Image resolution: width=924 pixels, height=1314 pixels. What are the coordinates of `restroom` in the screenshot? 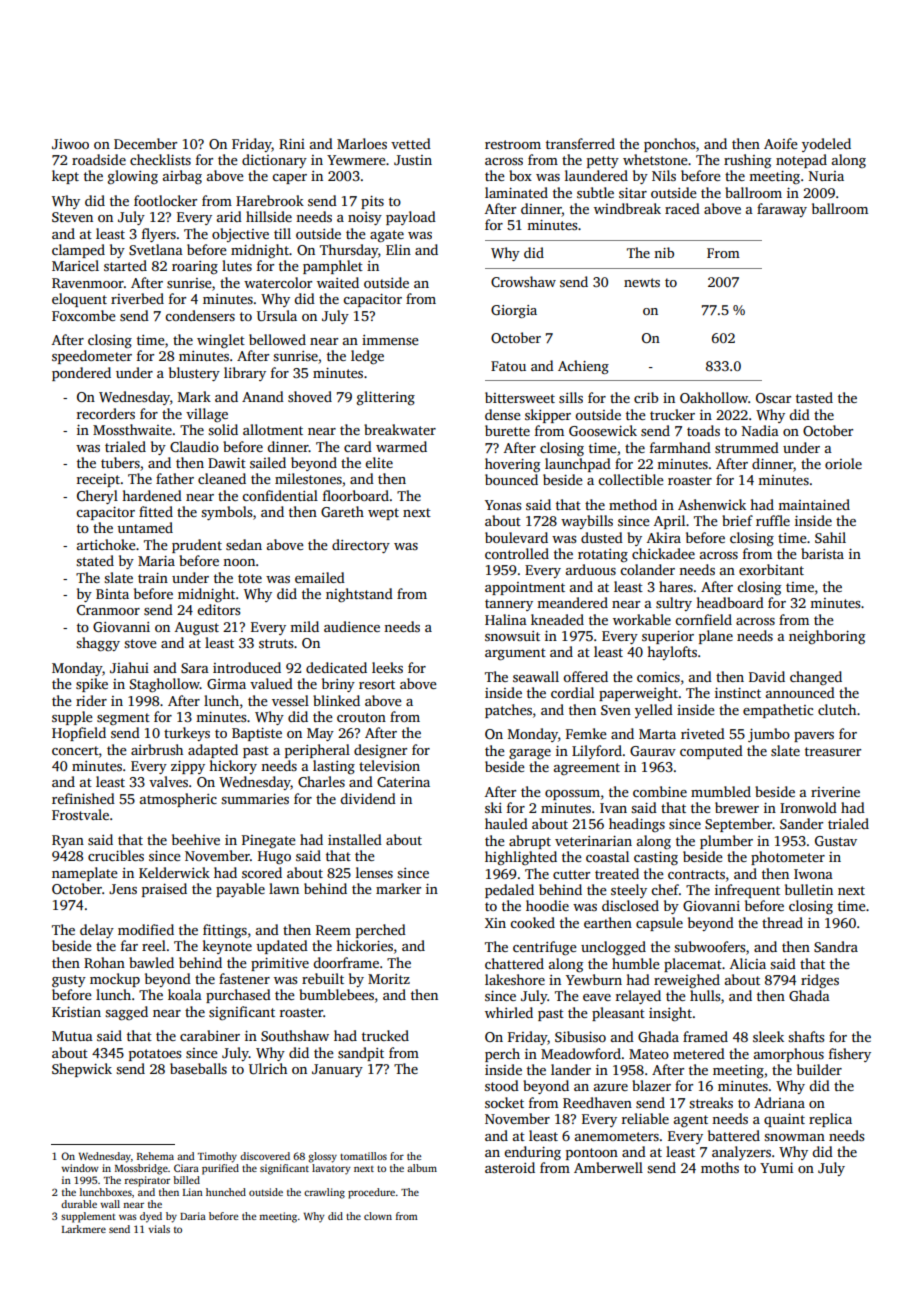 It's located at (513, 144).
